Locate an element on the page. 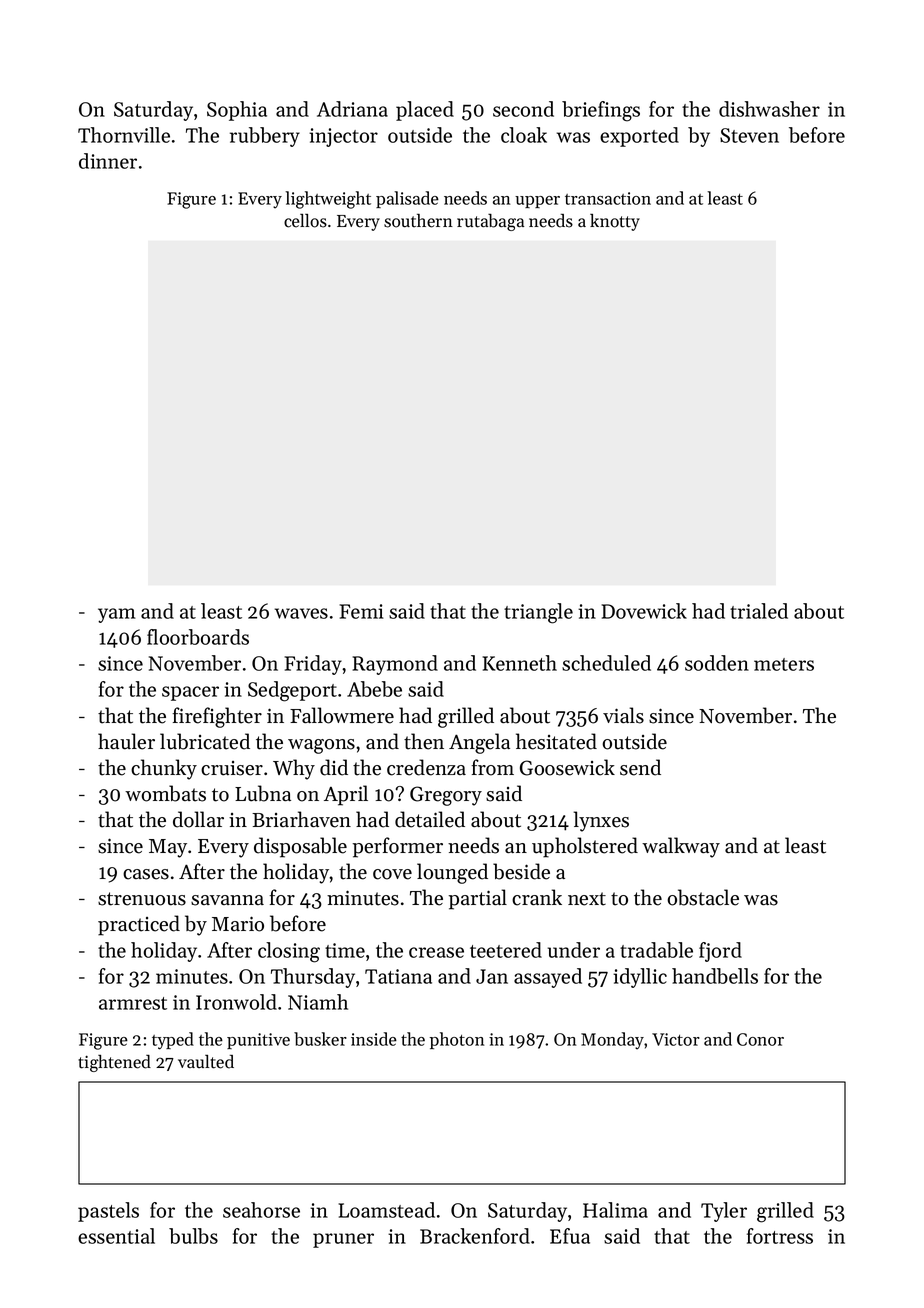  send is located at coordinates (640, 767).
